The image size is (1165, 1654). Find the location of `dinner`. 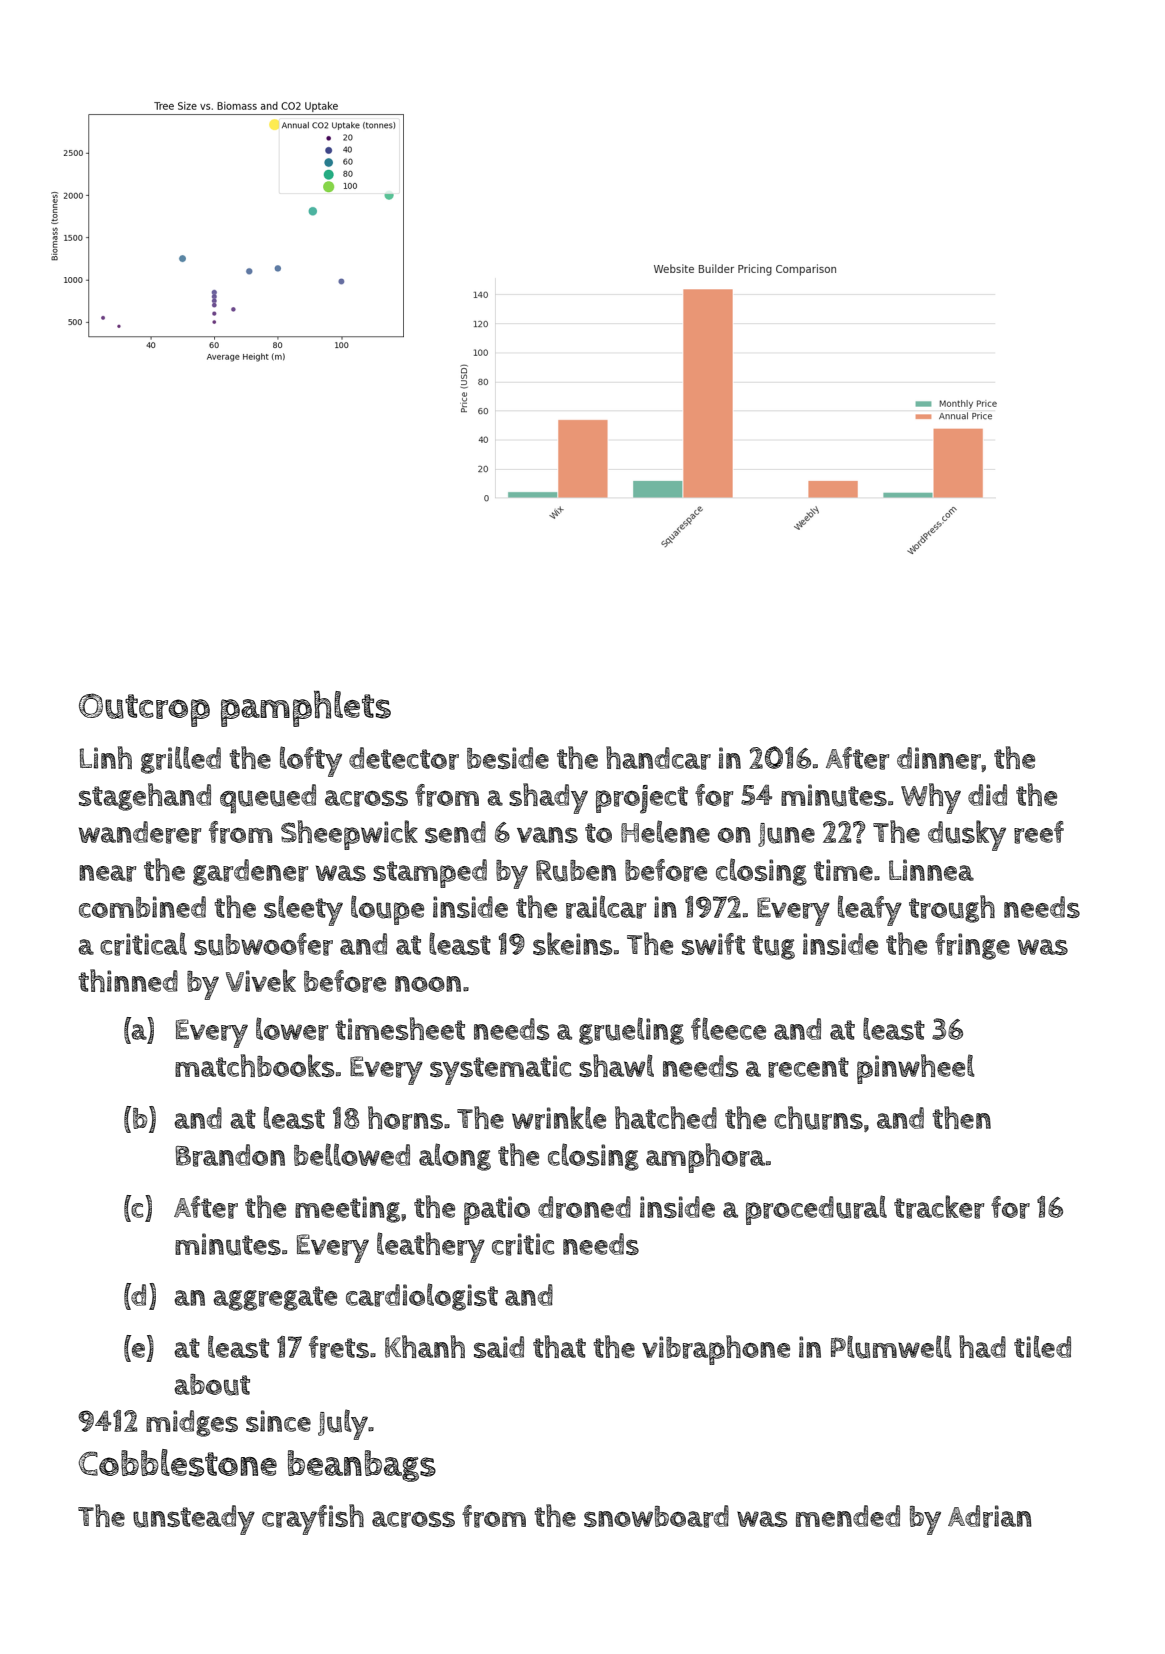

dinner is located at coordinates (939, 758).
